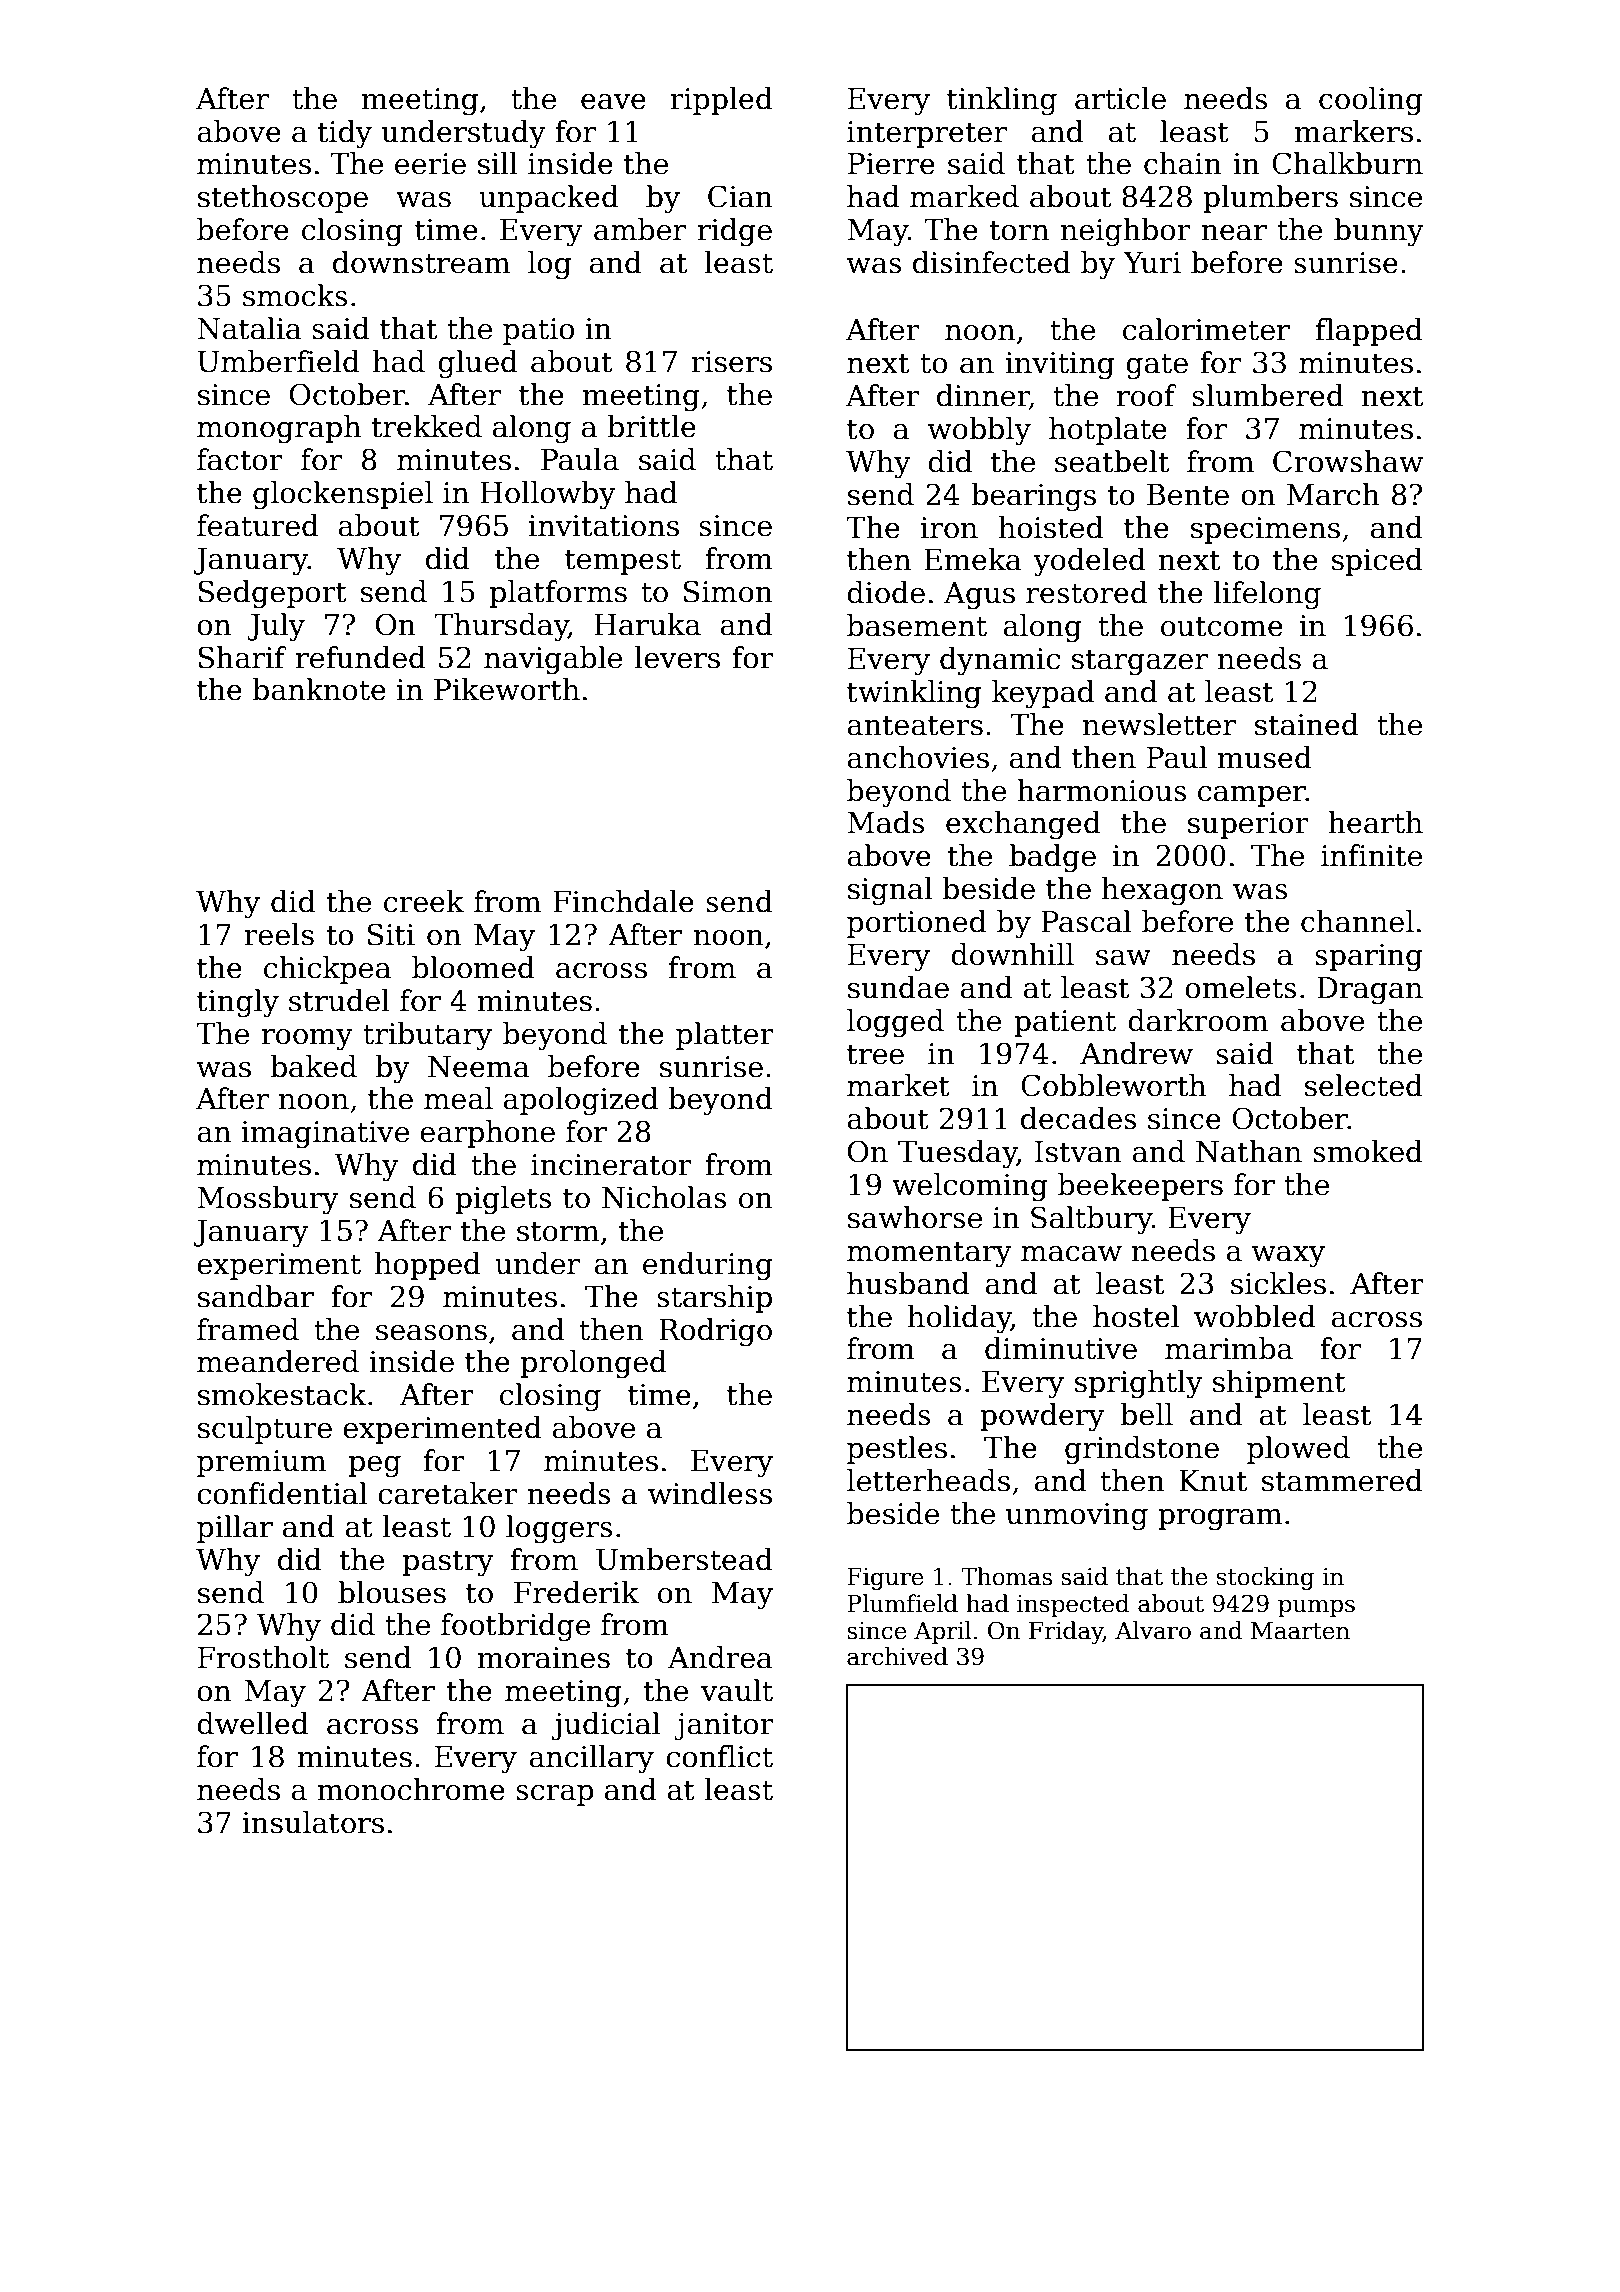  I want to click on infinite, so click(1371, 855).
